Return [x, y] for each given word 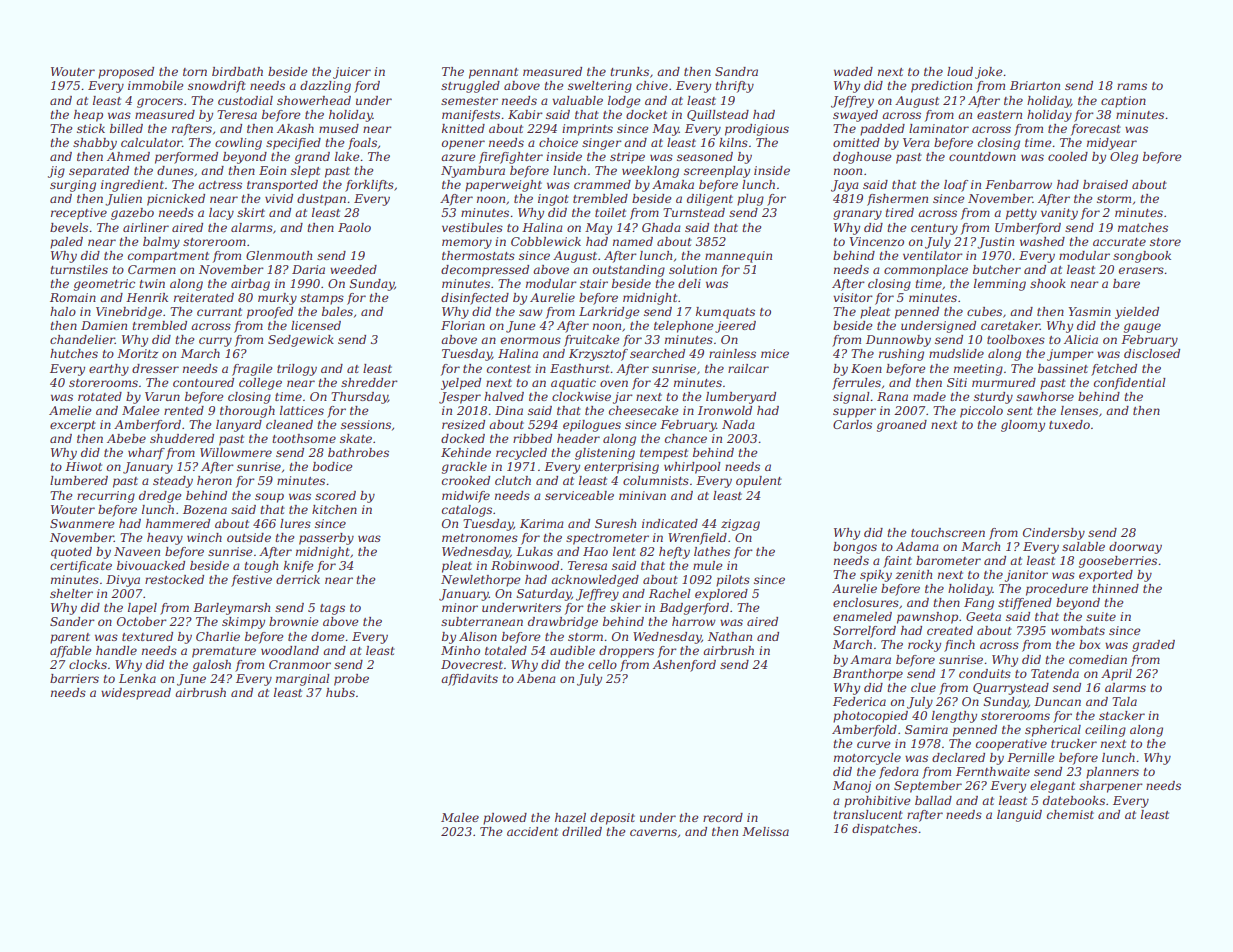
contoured [203, 382]
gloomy [1023, 426]
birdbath [237, 71]
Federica [859, 701]
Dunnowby [898, 341]
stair [594, 283]
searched [657, 353]
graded [1153, 646]
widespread [136, 694]
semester [469, 101]
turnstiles [79, 269]
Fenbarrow [1018, 184]
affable [71, 652]
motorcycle [867, 759]
